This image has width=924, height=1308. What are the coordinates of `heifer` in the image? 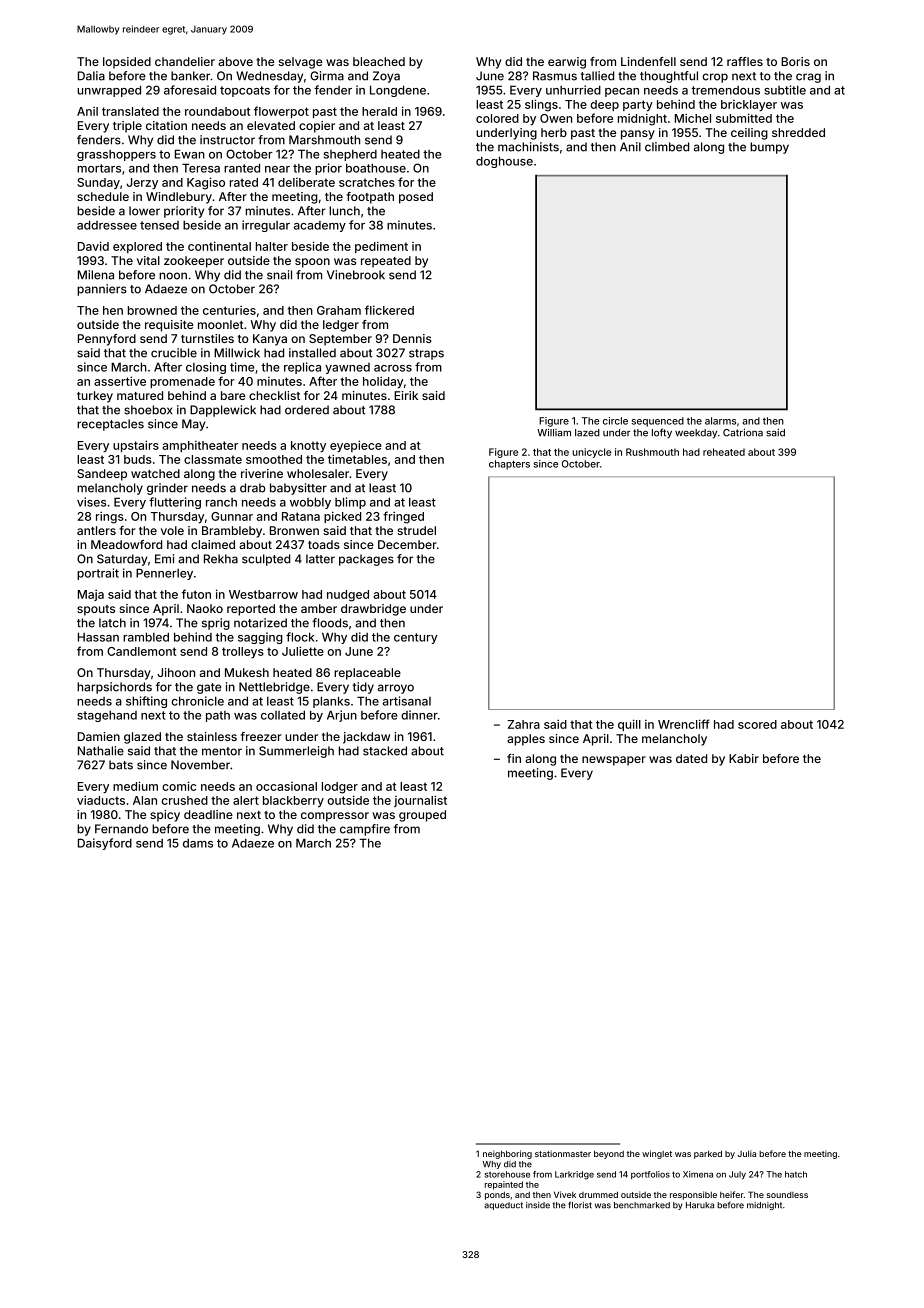 It's located at (732, 1194).
